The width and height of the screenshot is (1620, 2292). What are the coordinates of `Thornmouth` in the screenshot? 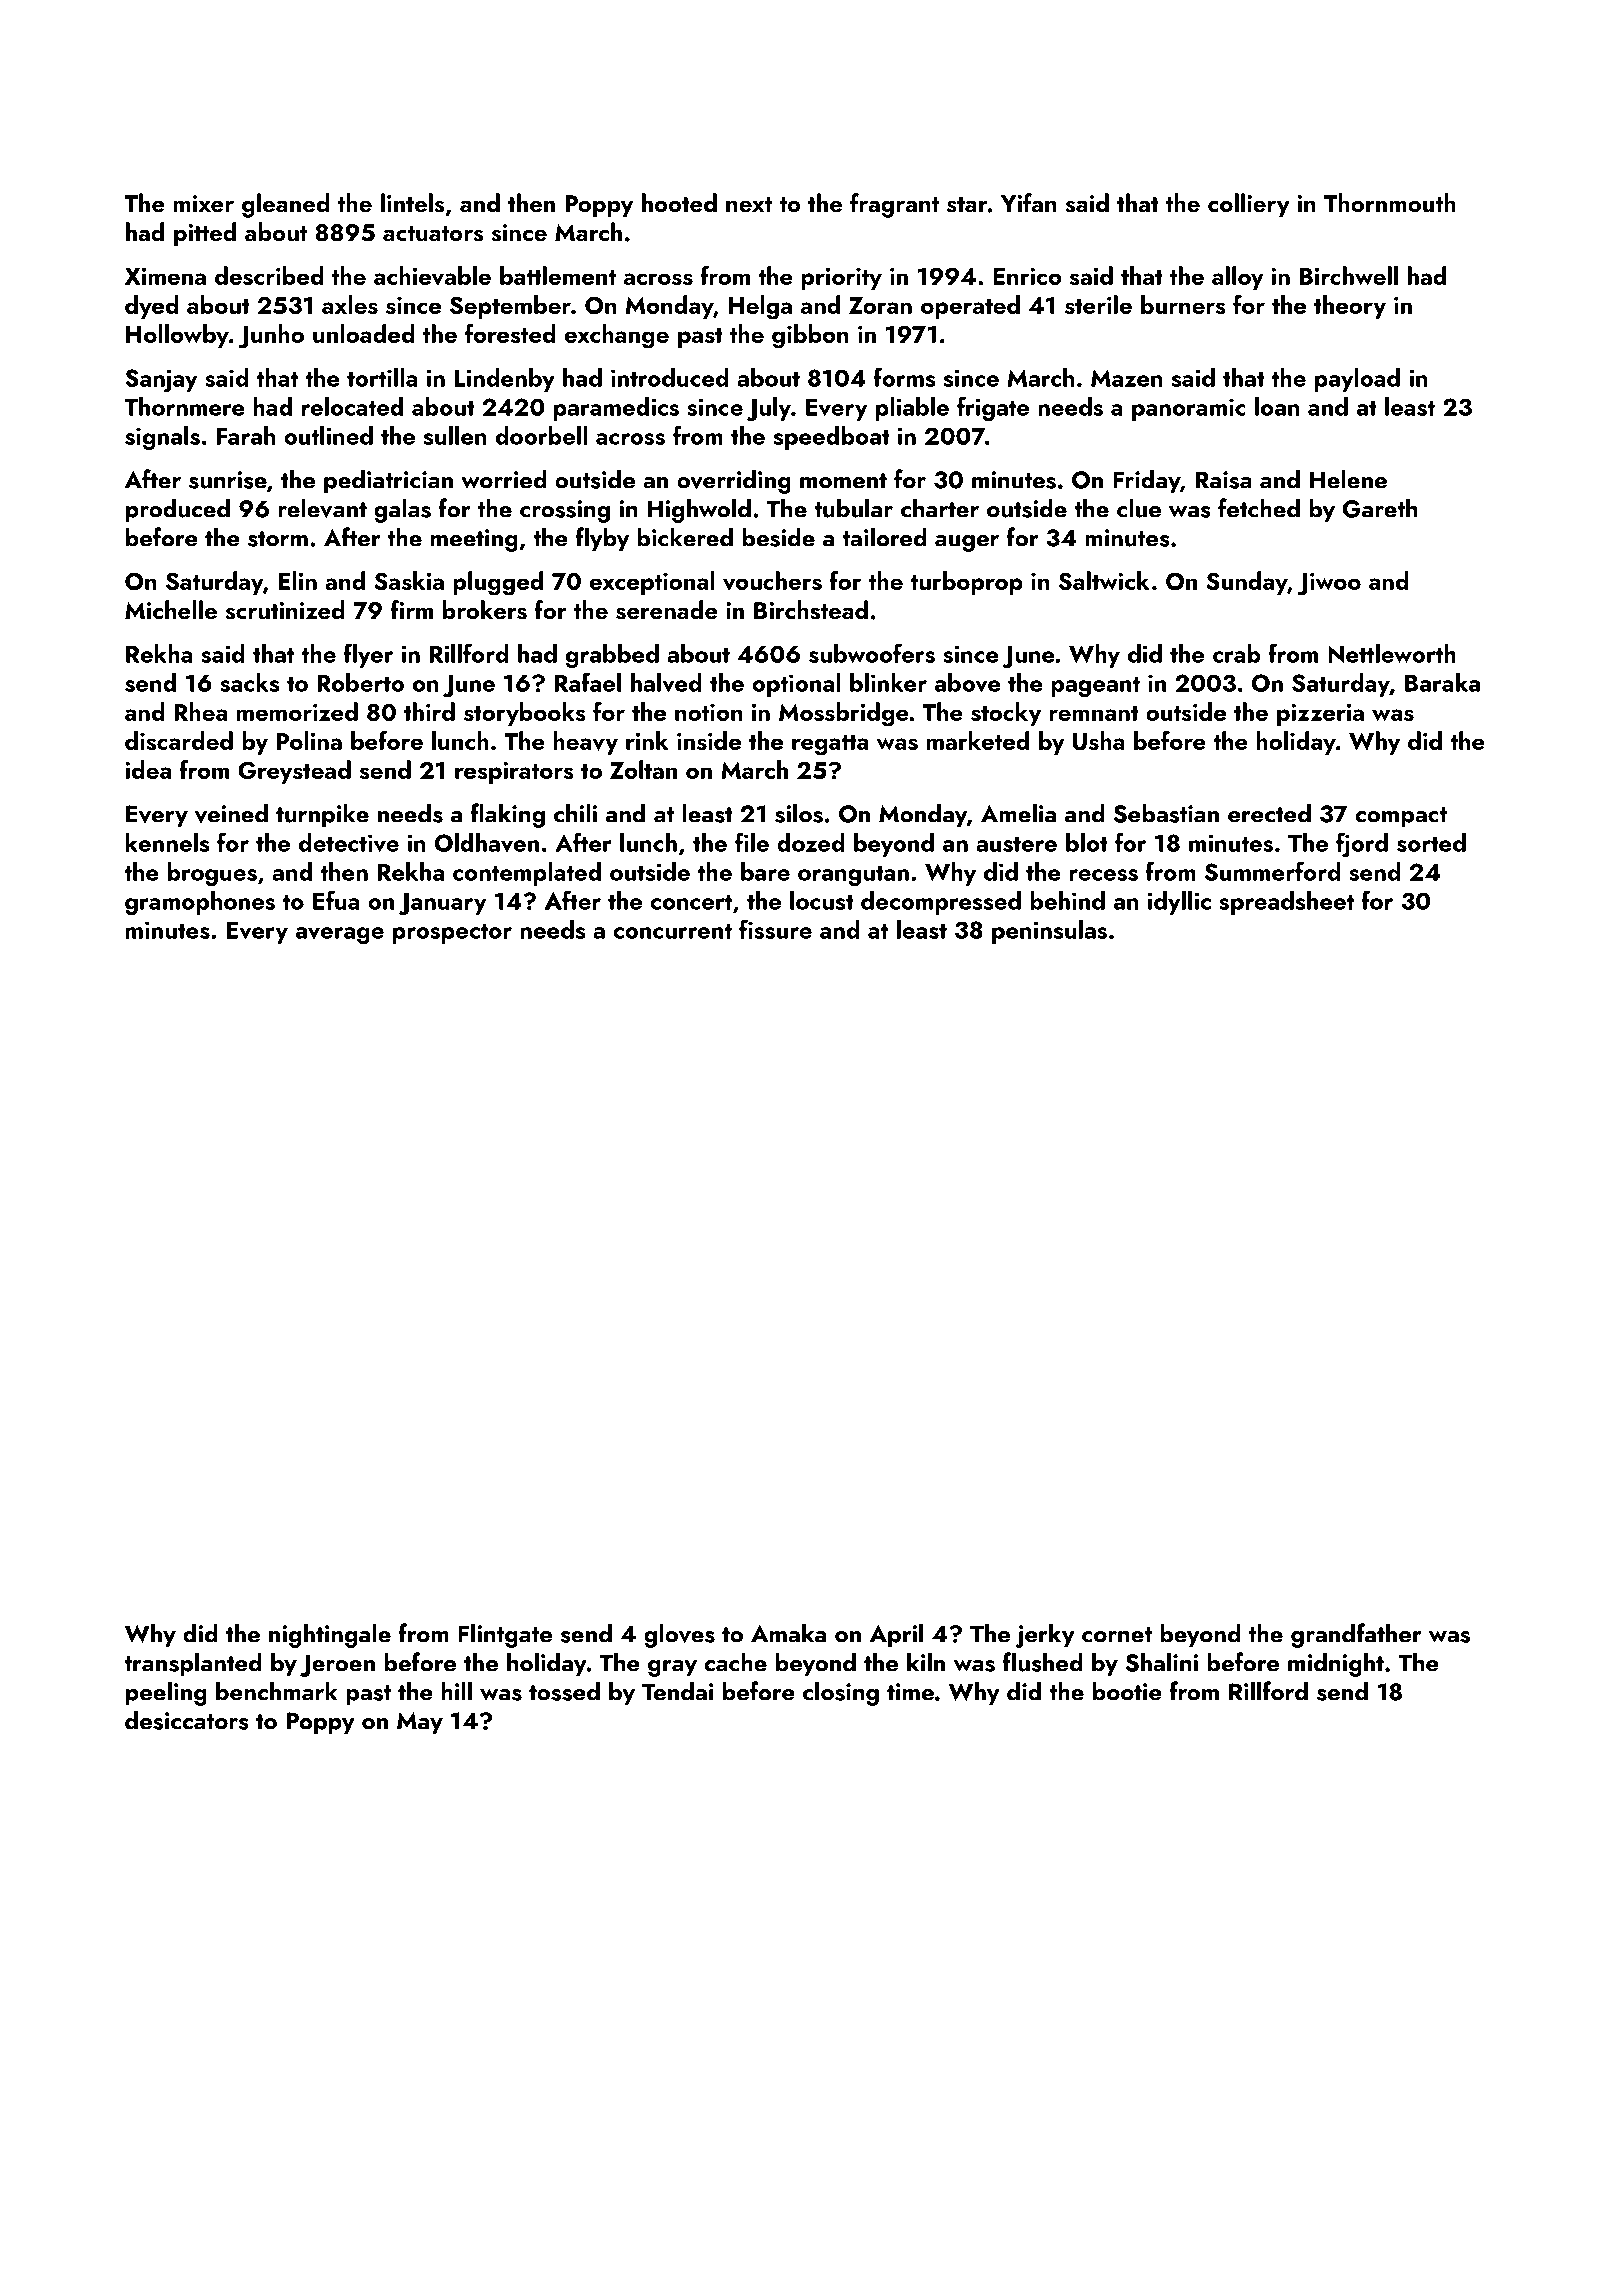 It's located at (1390, 202).
